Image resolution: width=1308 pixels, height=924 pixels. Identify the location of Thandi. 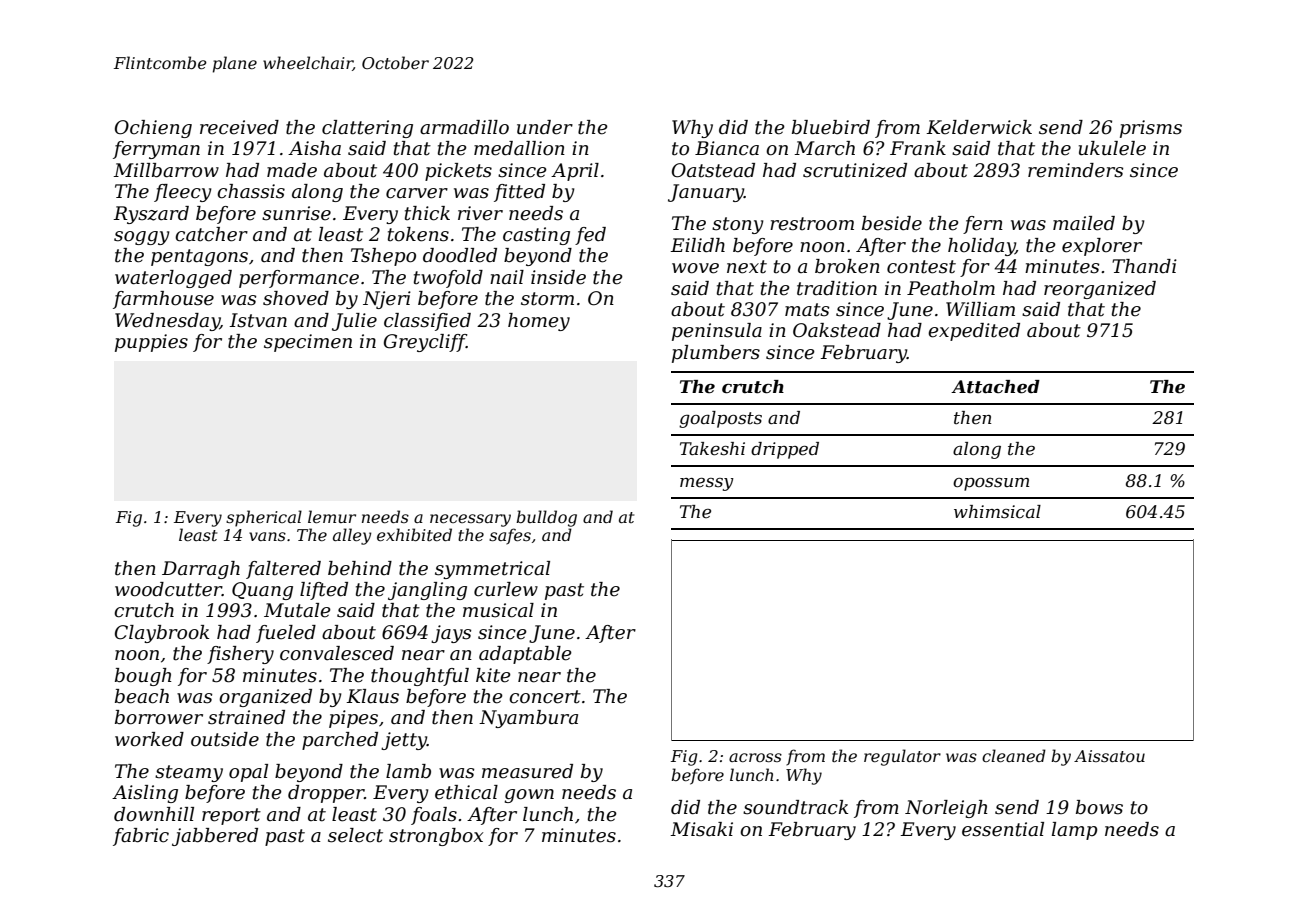
(1144, 266).
